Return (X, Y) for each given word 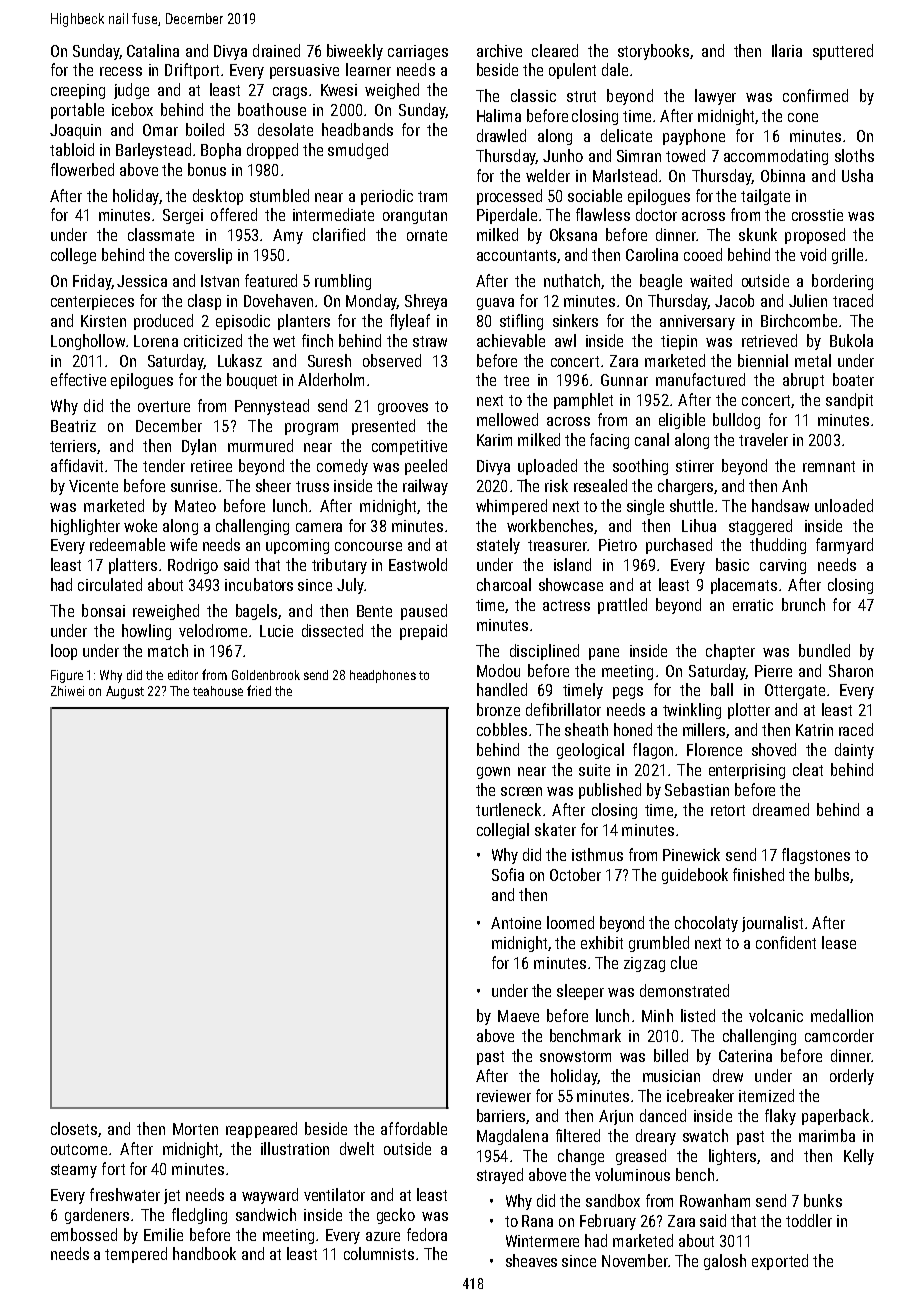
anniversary (697, 322)
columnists (379, 1253)
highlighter (85, 527)
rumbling (343, 282)
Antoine (516, 923)
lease (839, 942)
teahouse (218, 691)
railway (425, 487)
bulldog (736, 421)
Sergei (183, 216)
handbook (204, 1253)
